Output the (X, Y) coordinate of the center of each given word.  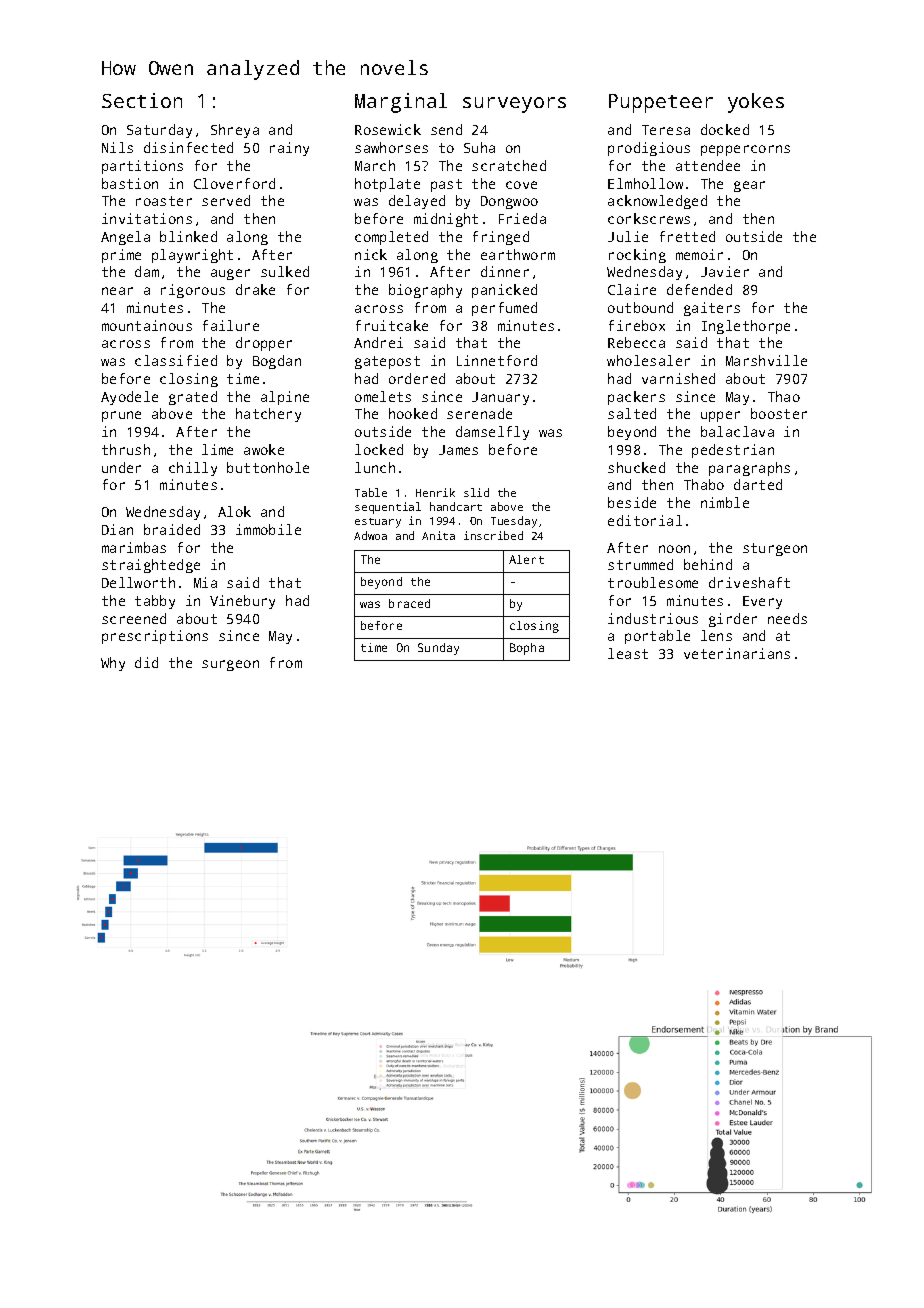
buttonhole (268, 467)
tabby (155, 602)
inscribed (493, 535)
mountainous (147, 325)
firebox (637, 325)
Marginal (401, 103)
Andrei (378, 342)
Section (142, 100)
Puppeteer (661, 103)
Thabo (704, 484)
